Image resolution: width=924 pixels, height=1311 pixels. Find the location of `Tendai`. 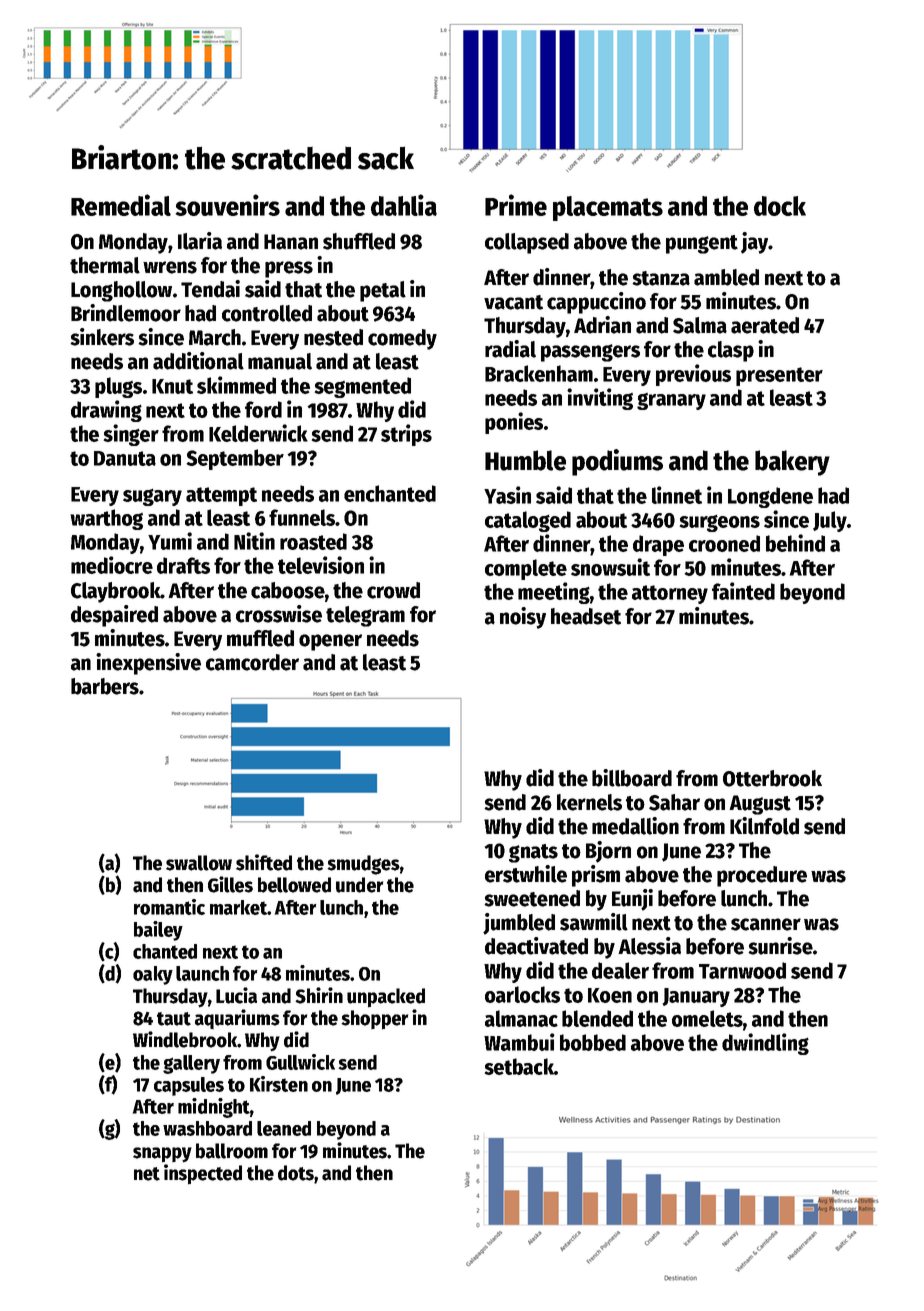

Tendai is located at coordinates (210, 289).
